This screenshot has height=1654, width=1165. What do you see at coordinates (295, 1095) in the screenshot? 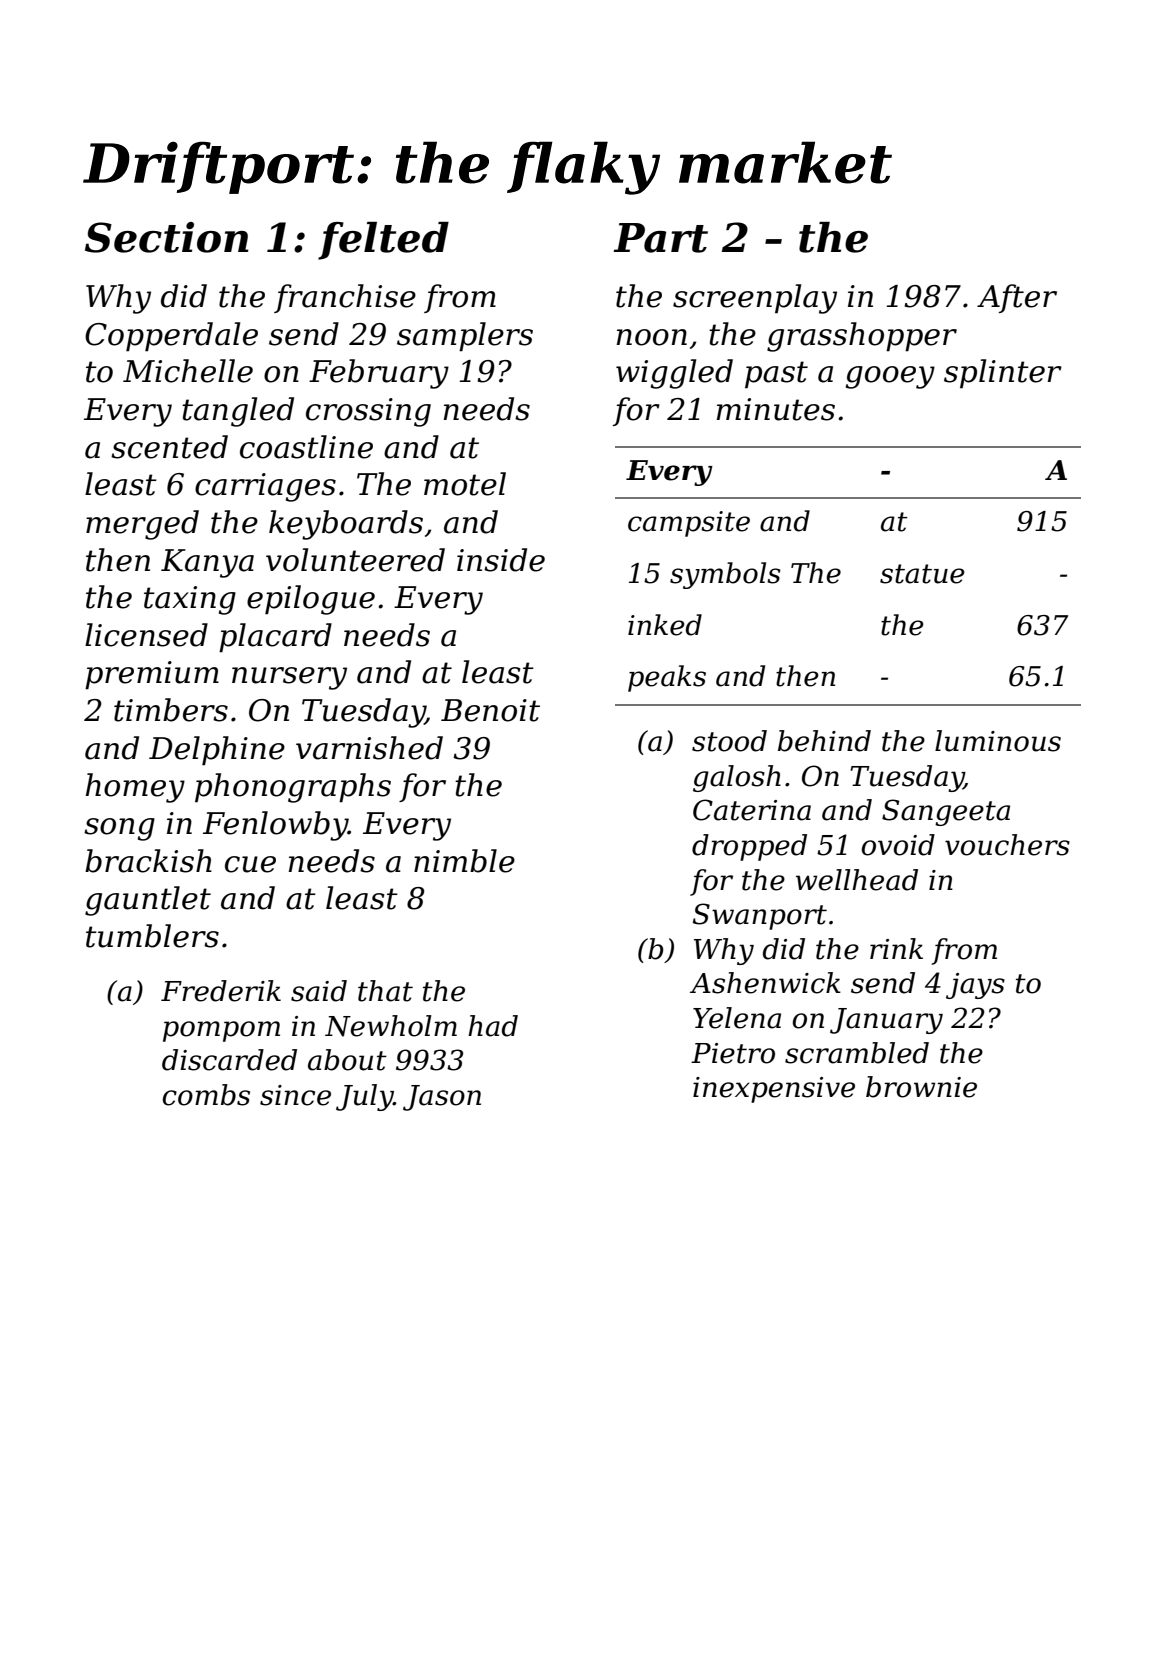
I see `since` at bounding box center [295, 1095].
